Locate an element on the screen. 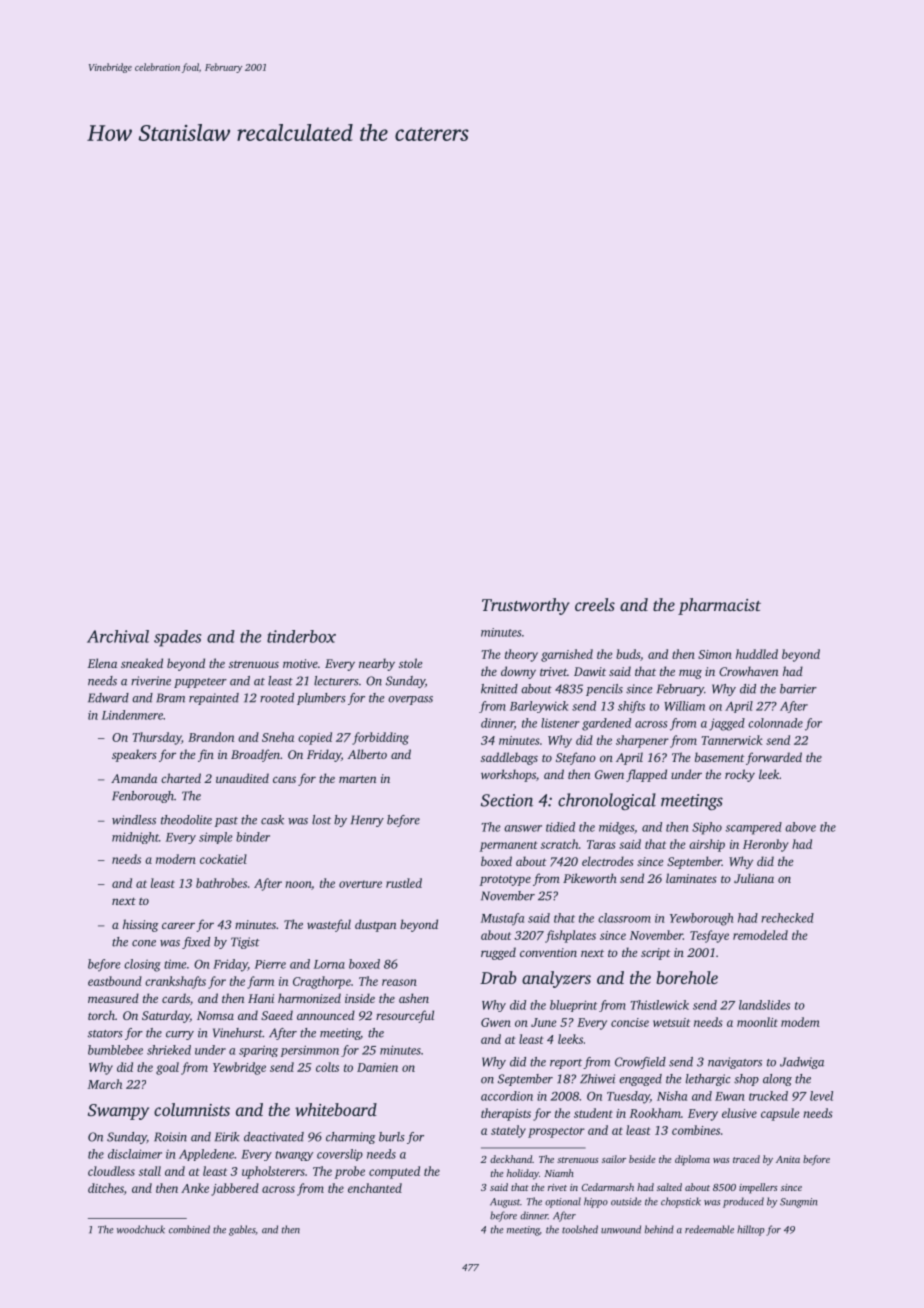  Thistlewick is located at coordinates (659, 1005).
